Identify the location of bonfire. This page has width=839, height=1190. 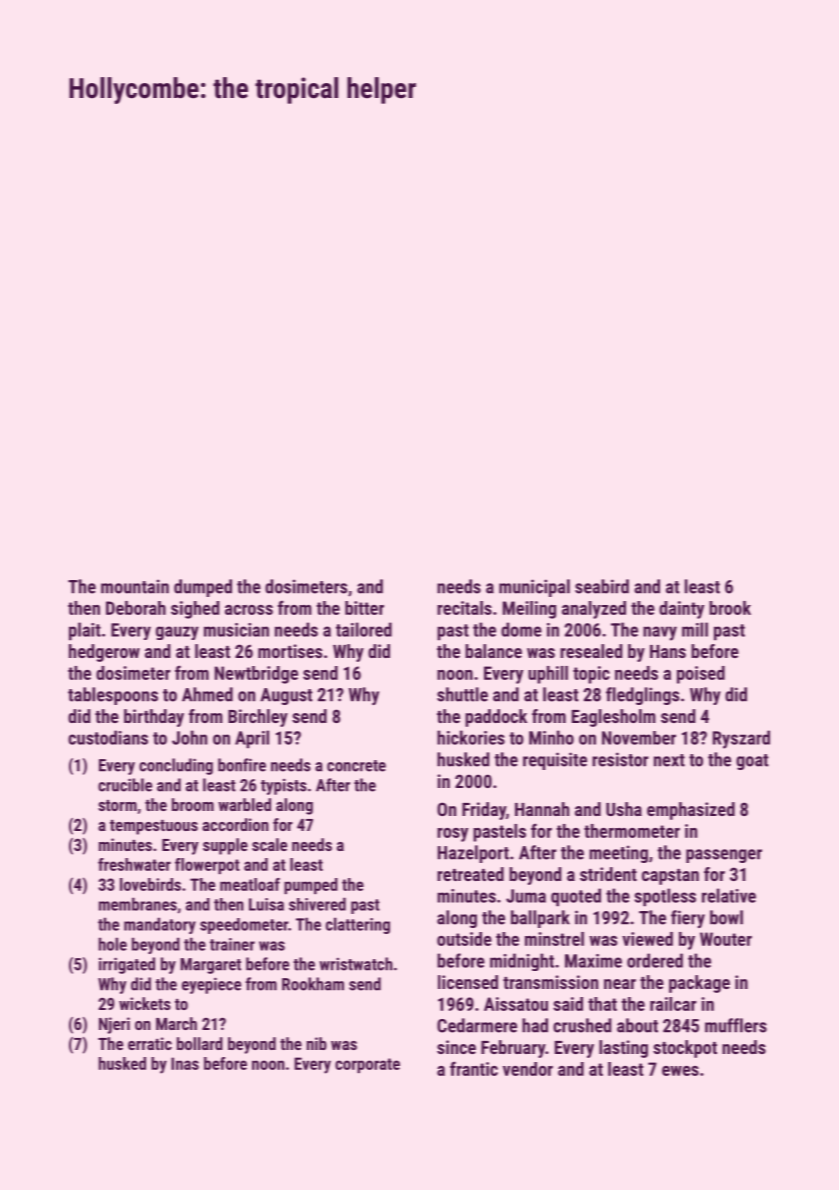
(242, 765).
